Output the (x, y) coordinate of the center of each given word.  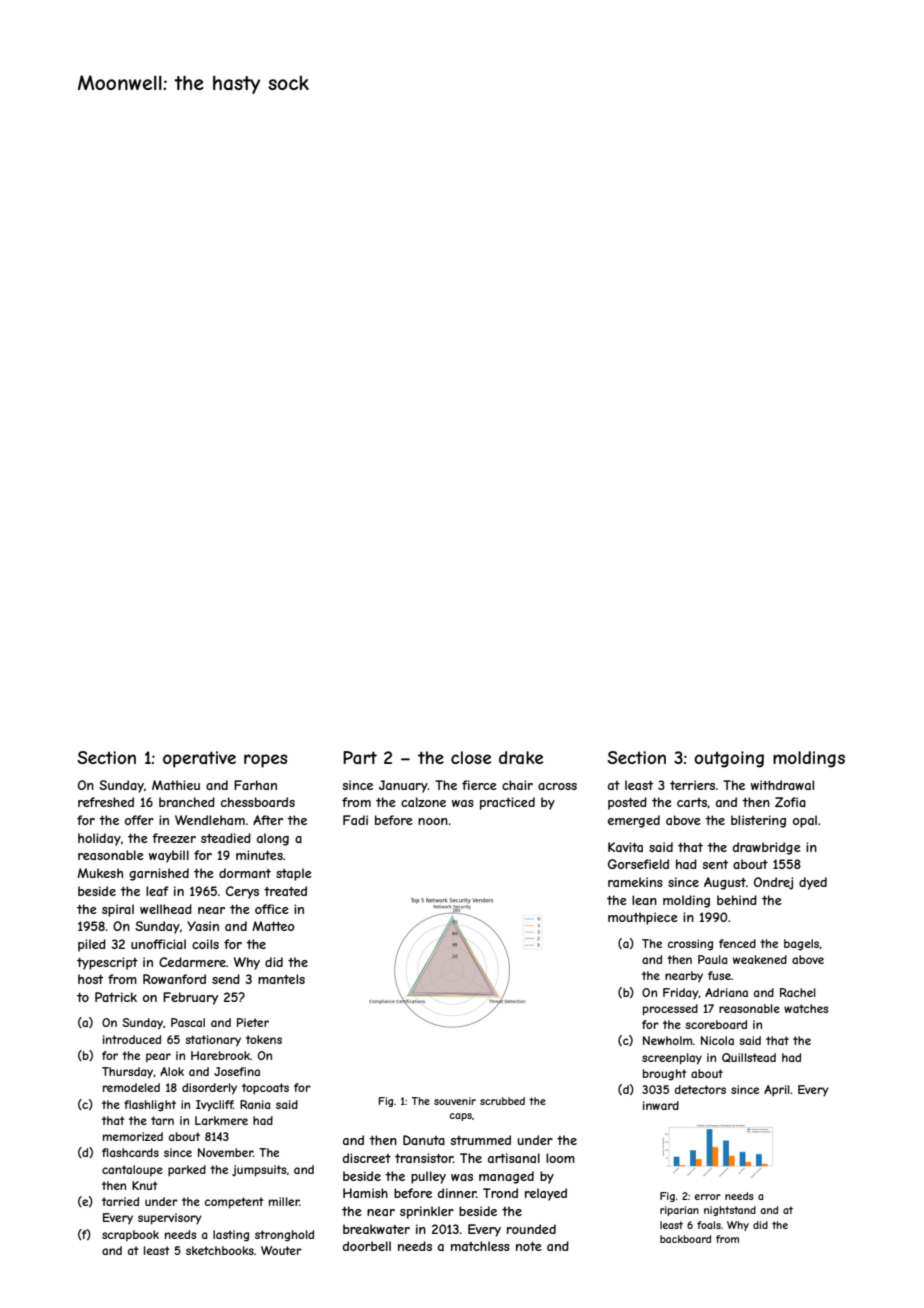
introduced (132, 1039)
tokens (264, 1039)
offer (139, 820)
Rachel (798, 992)
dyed (813, 883)
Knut (145, 1185)
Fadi (355, 820)
